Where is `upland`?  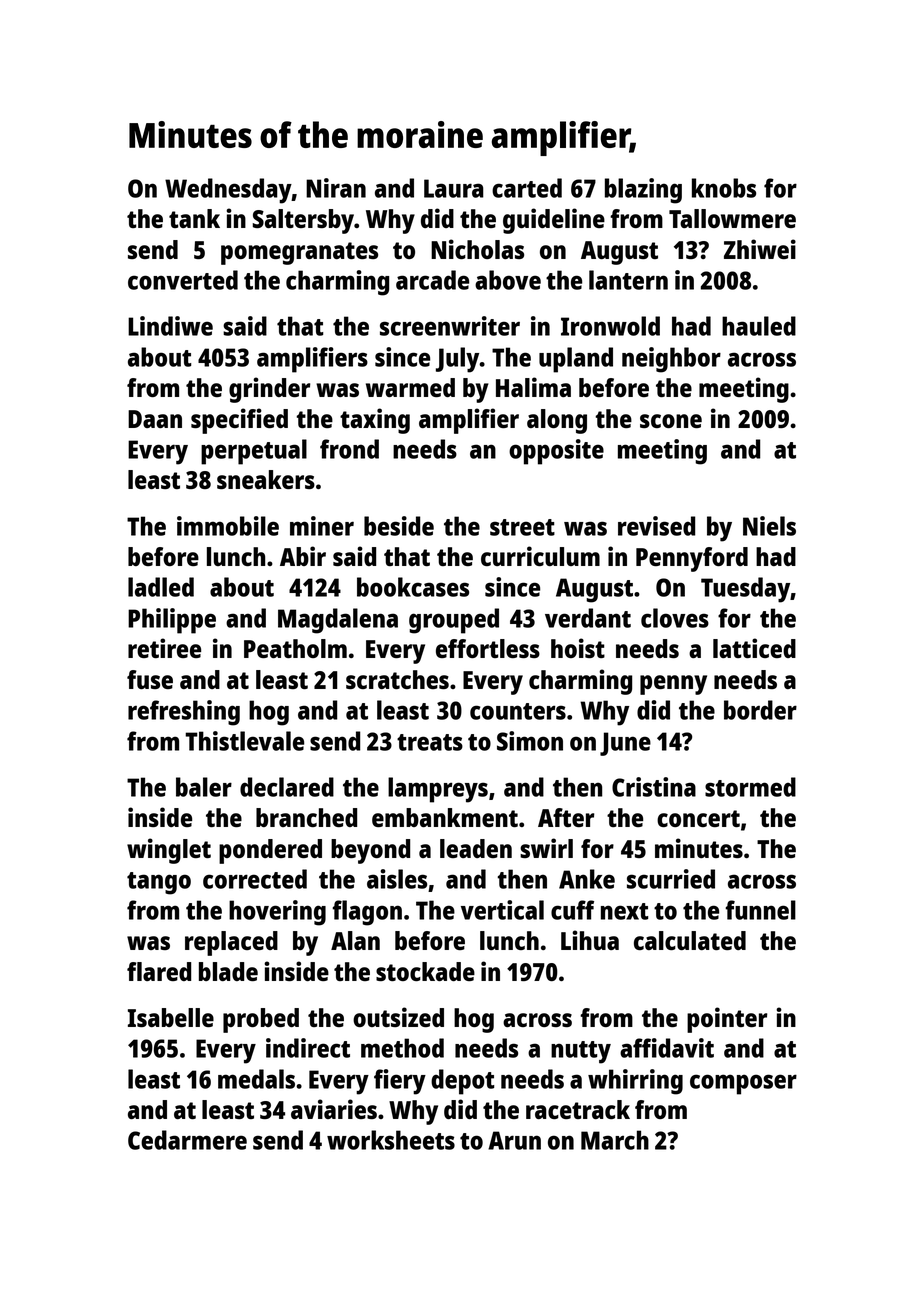 upland is located at coordinates (576, 360).
